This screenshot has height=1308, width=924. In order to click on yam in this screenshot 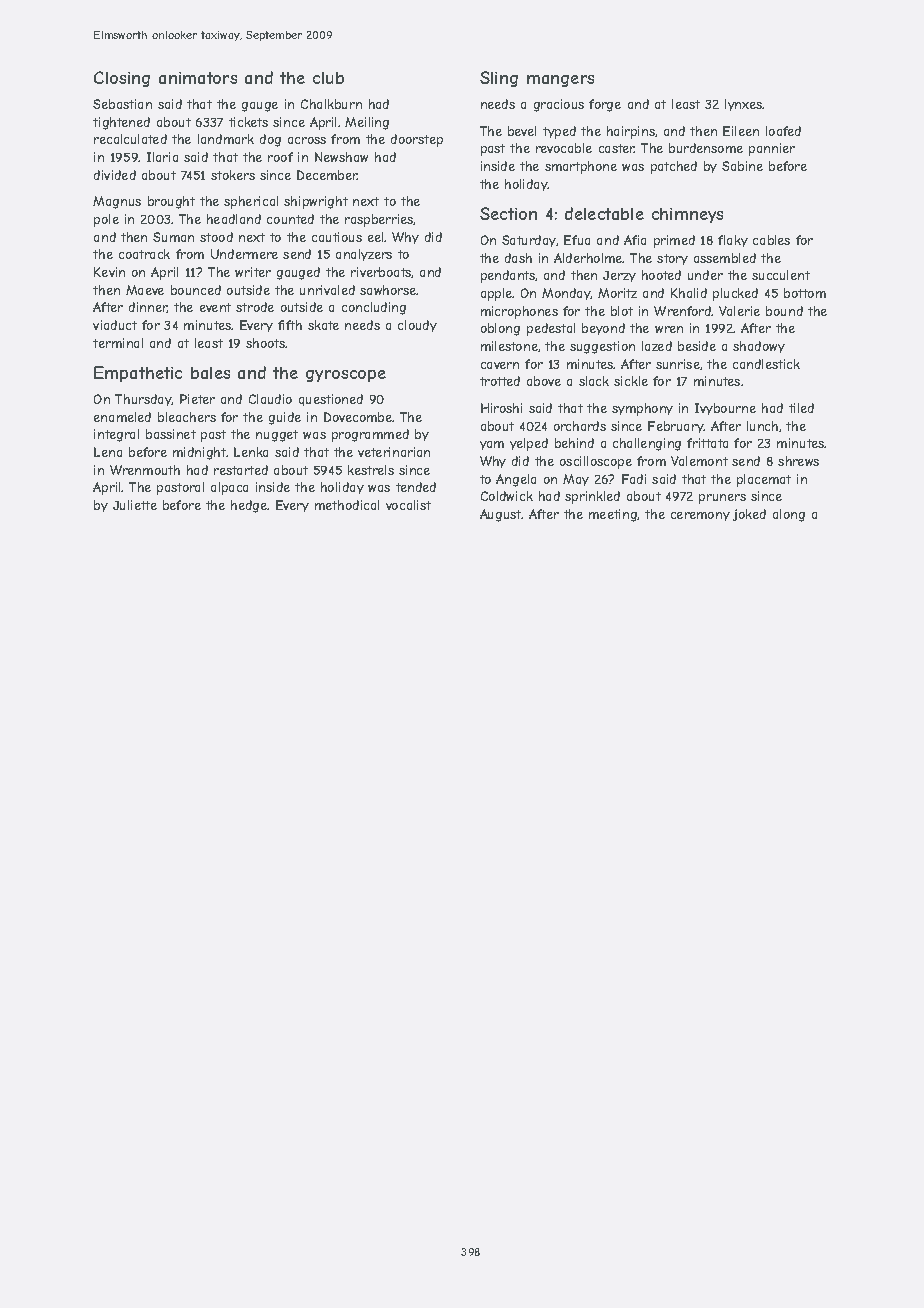, I will do `click(492, 445)`.
